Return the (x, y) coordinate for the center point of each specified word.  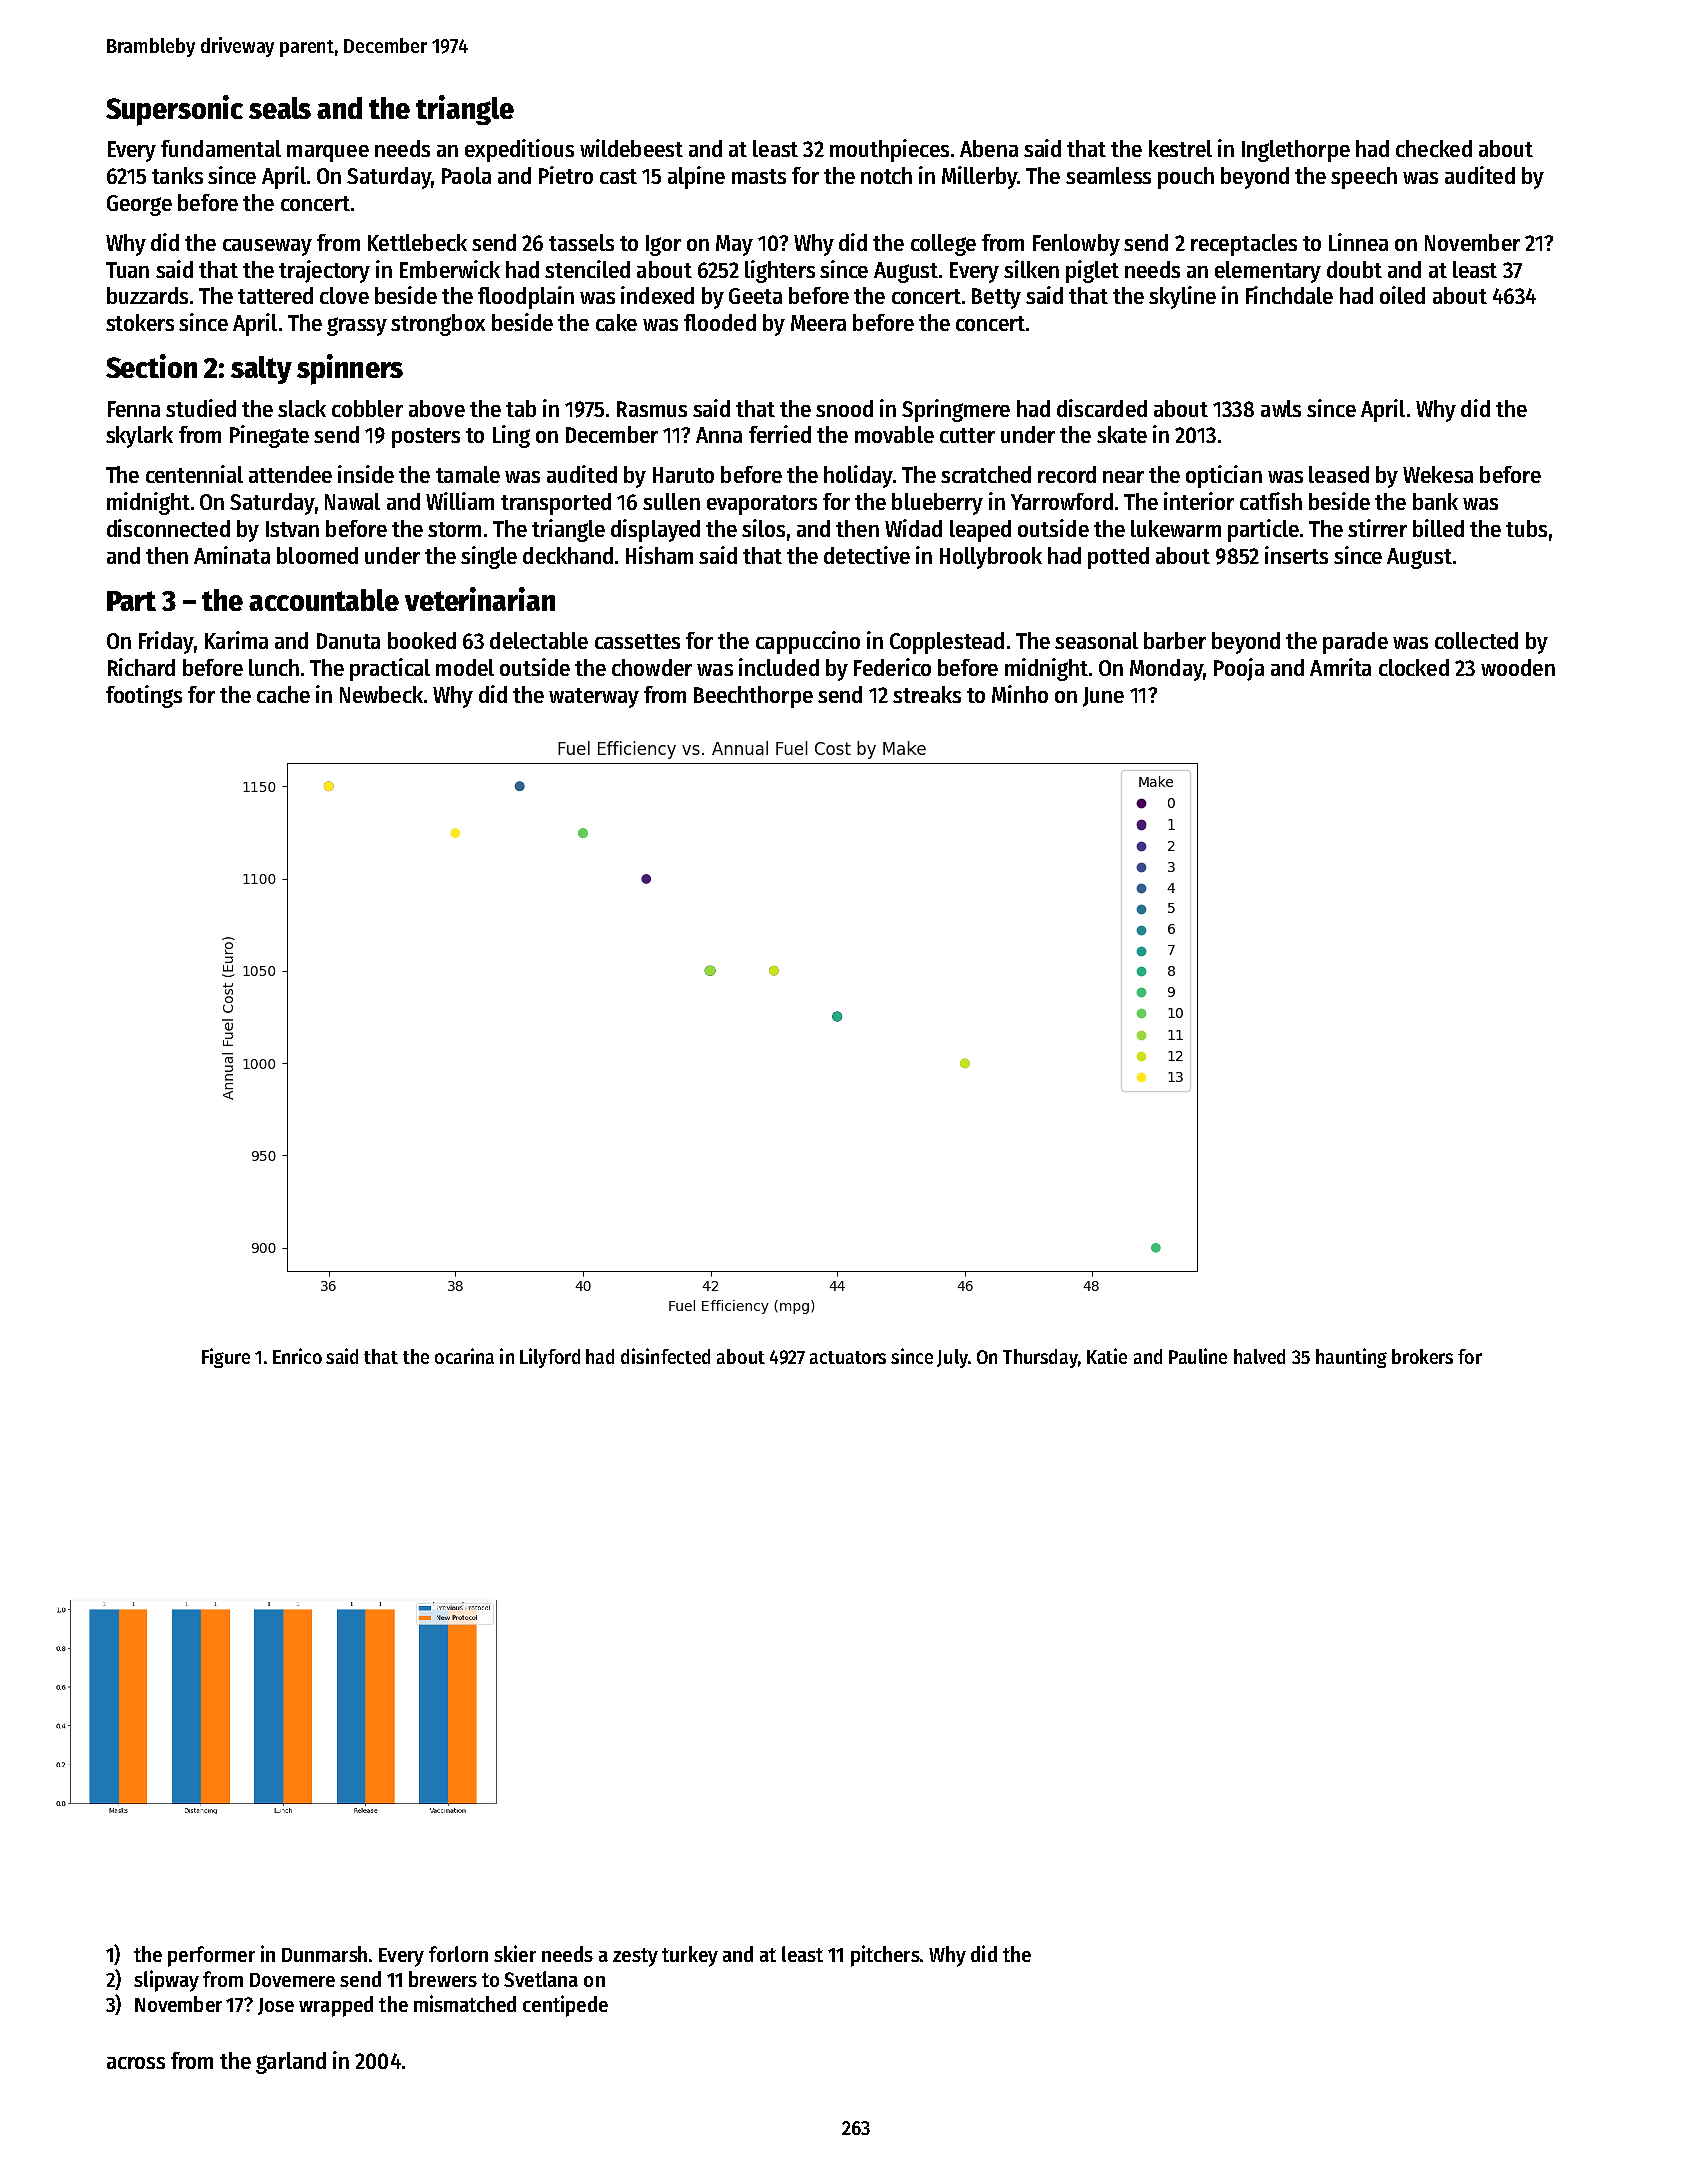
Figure (226, 1358)
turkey (690, 1956)
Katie (1107, 1356)
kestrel (1180, 148)
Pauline (1198, 1356)
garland (291, 2063)
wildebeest (631, 148)
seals (280, 108)
